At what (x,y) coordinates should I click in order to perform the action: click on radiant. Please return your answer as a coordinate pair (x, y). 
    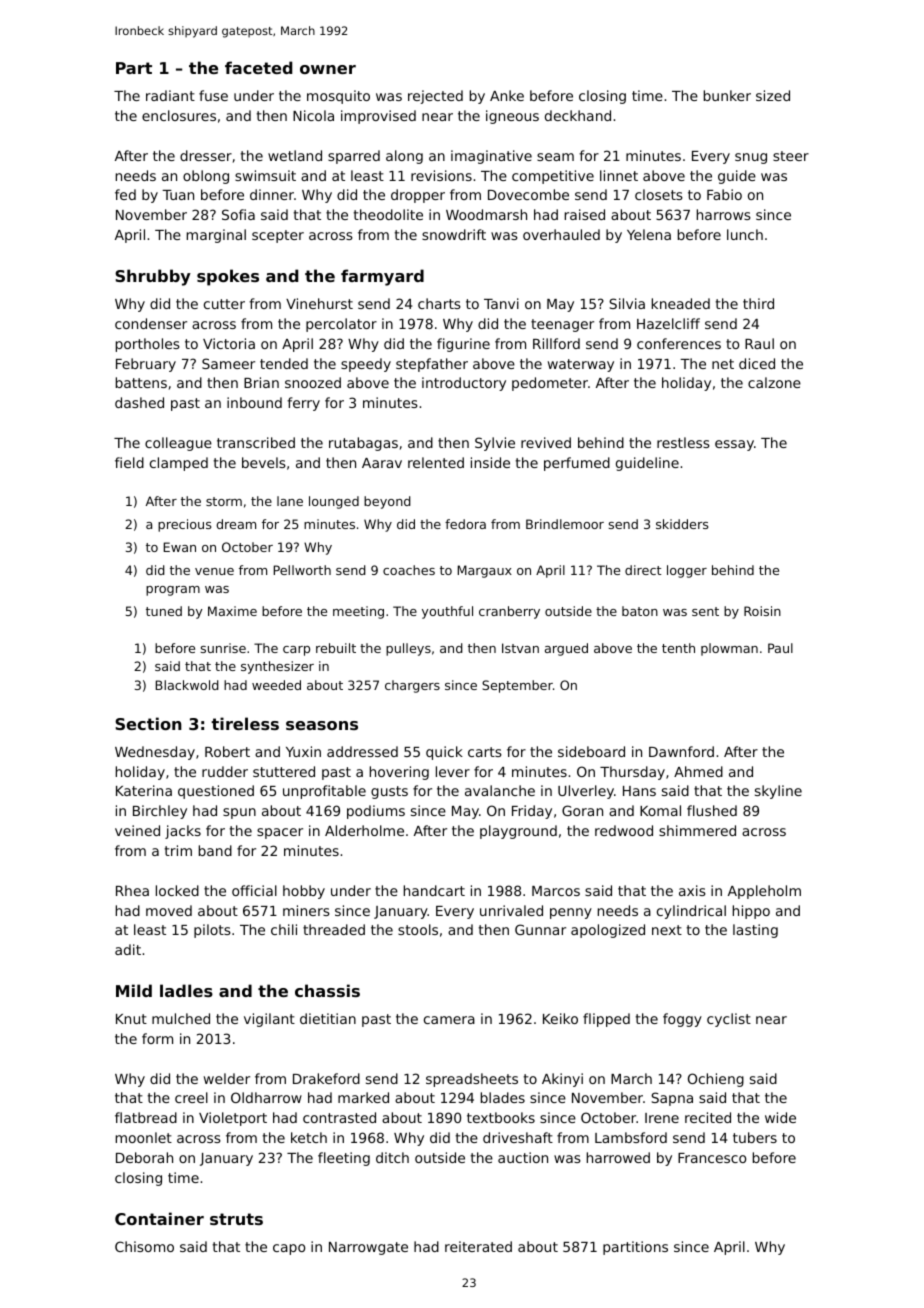
    Looking at the image, I should click on (170, 95).
